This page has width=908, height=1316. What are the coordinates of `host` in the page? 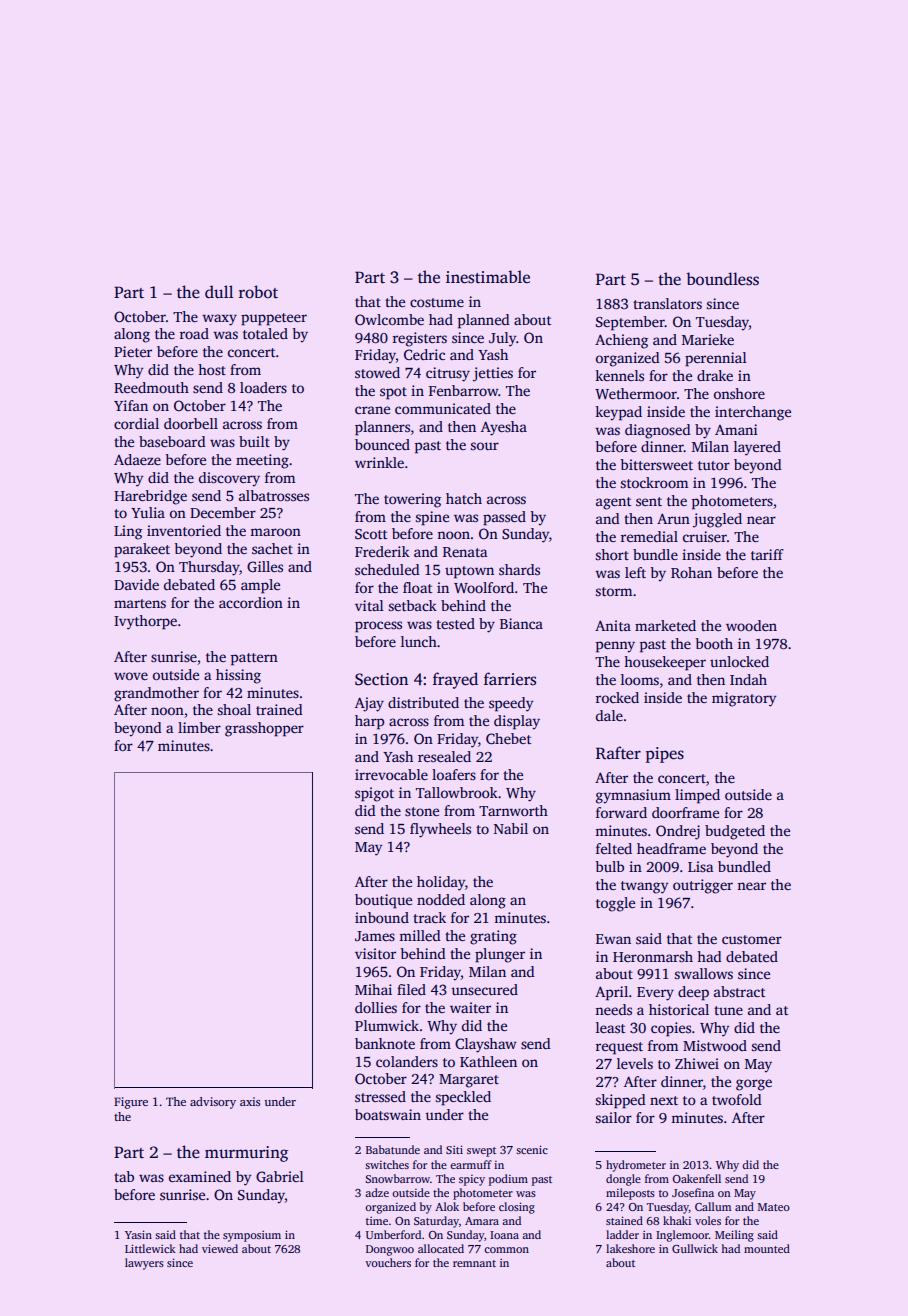 It's located at (212, 369).
